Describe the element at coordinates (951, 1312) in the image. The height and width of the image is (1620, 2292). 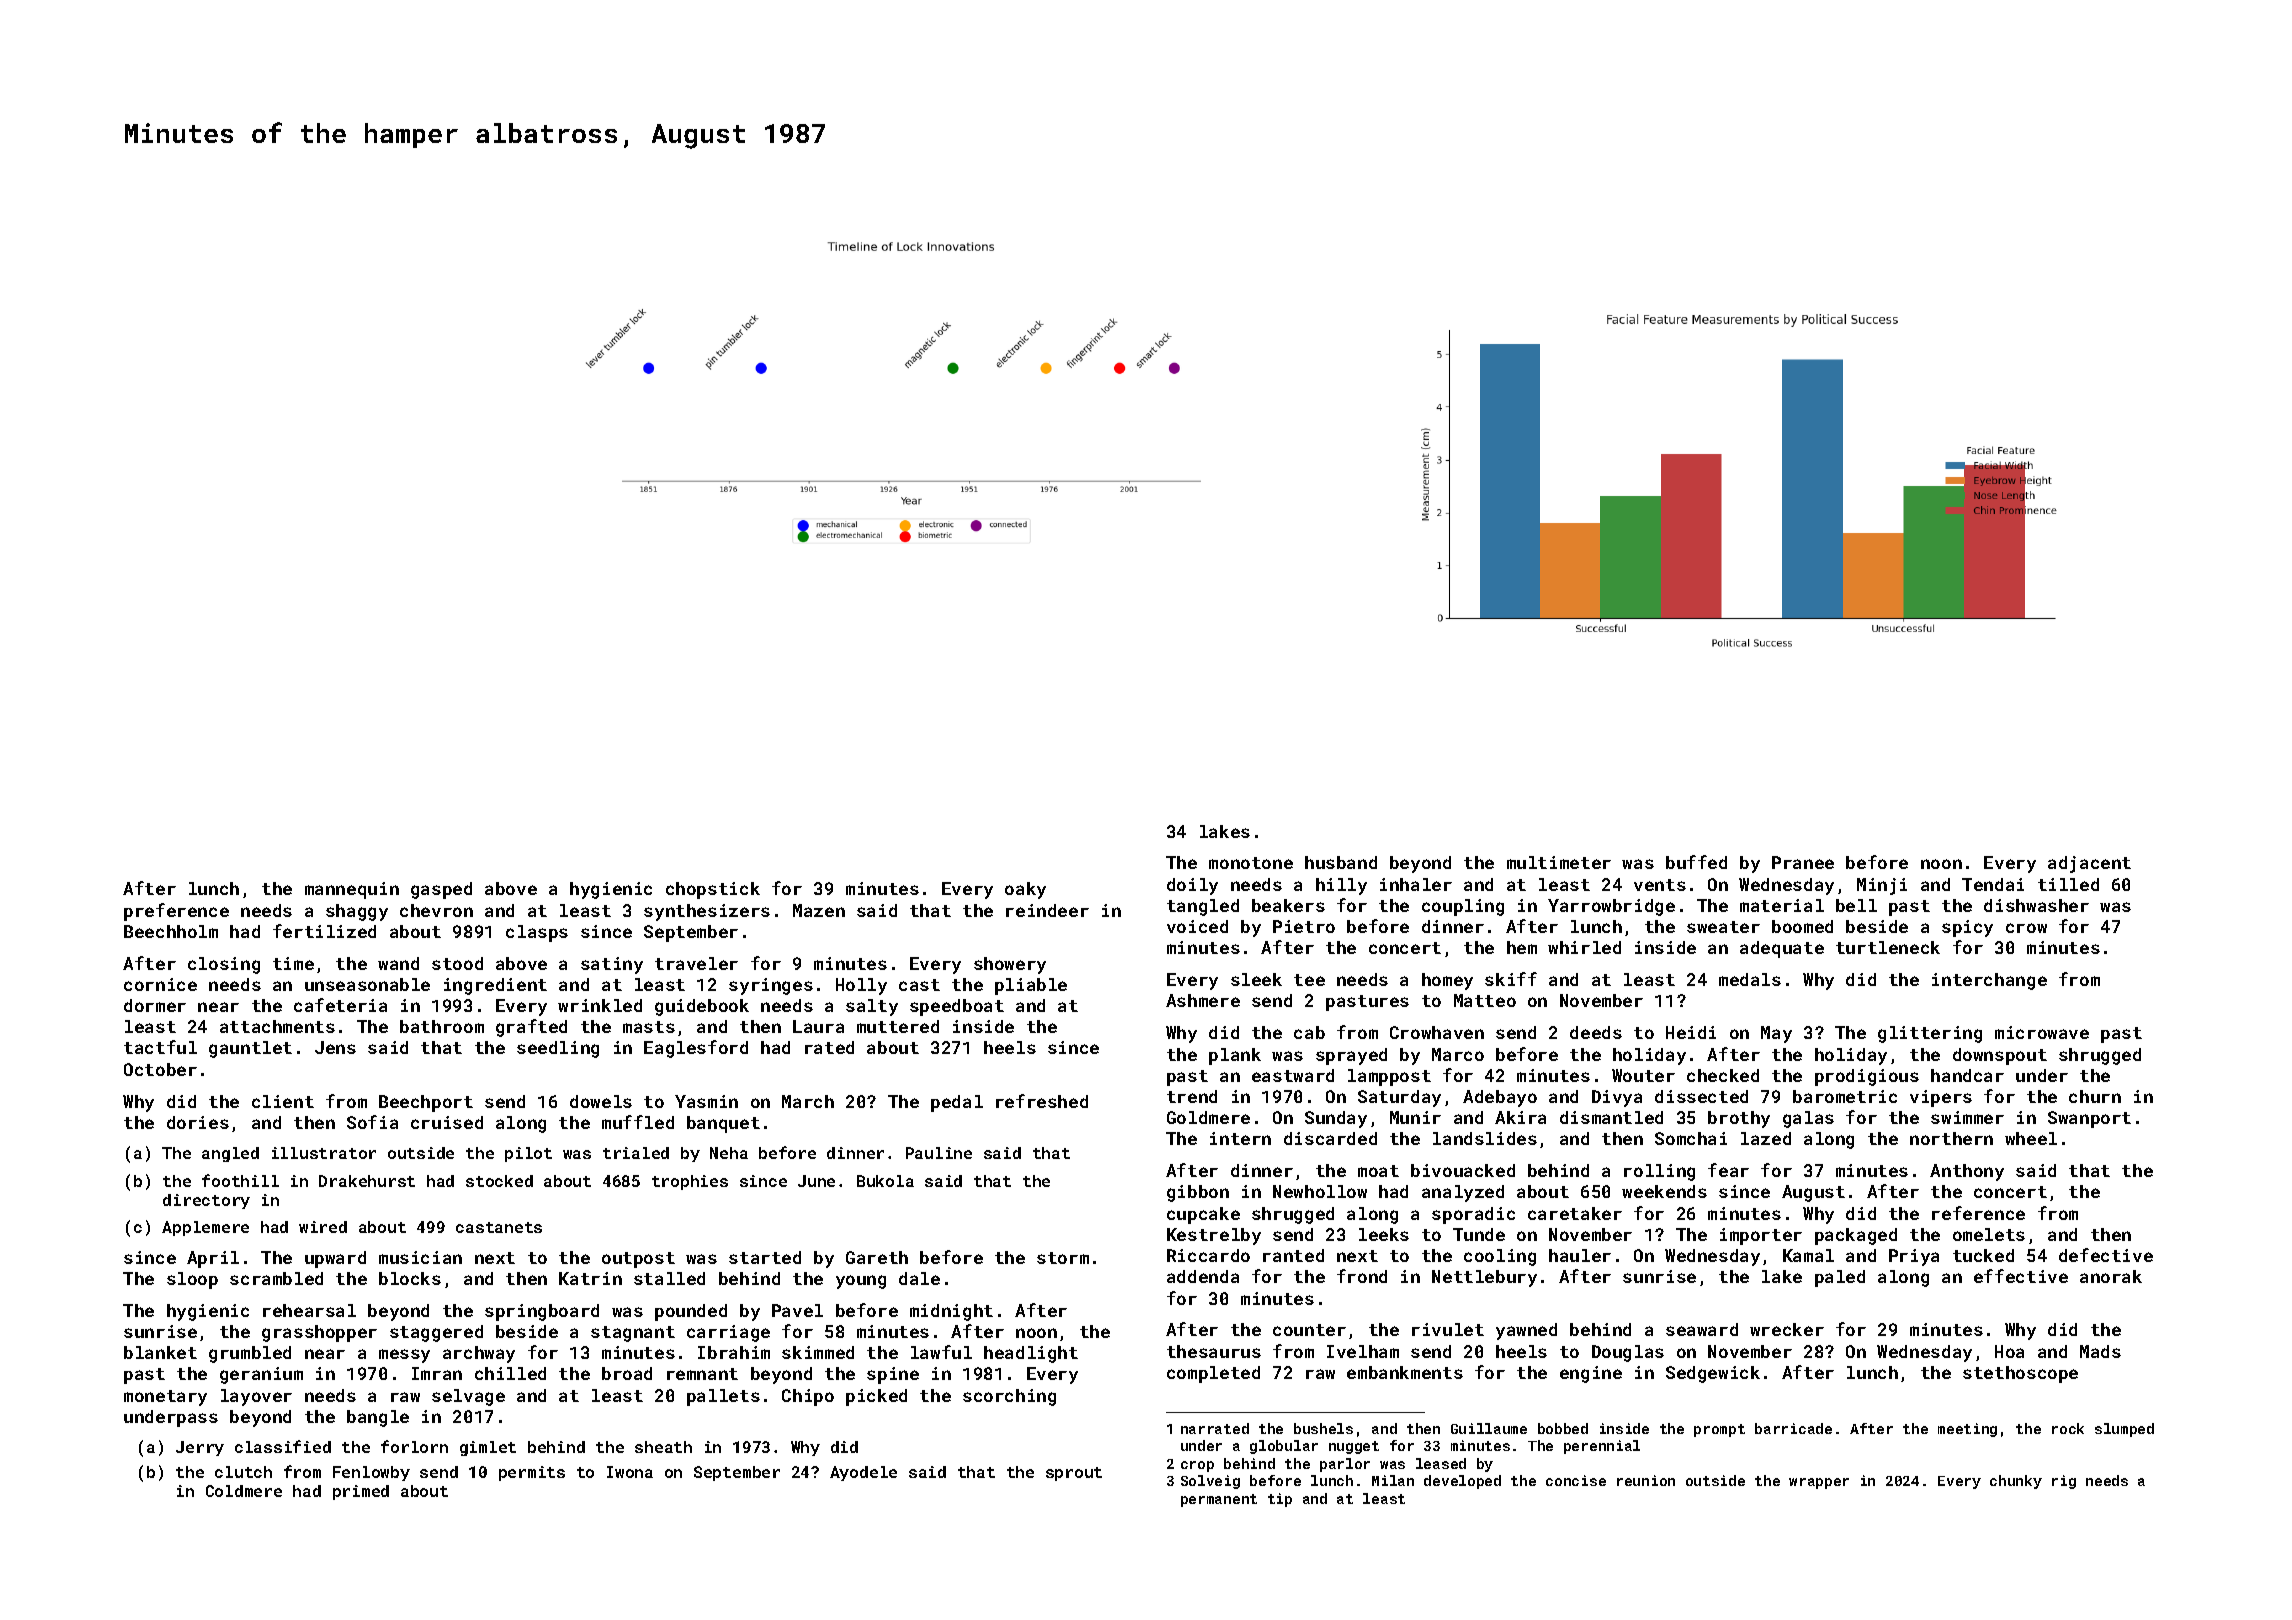
I see `midnight` at that location.
